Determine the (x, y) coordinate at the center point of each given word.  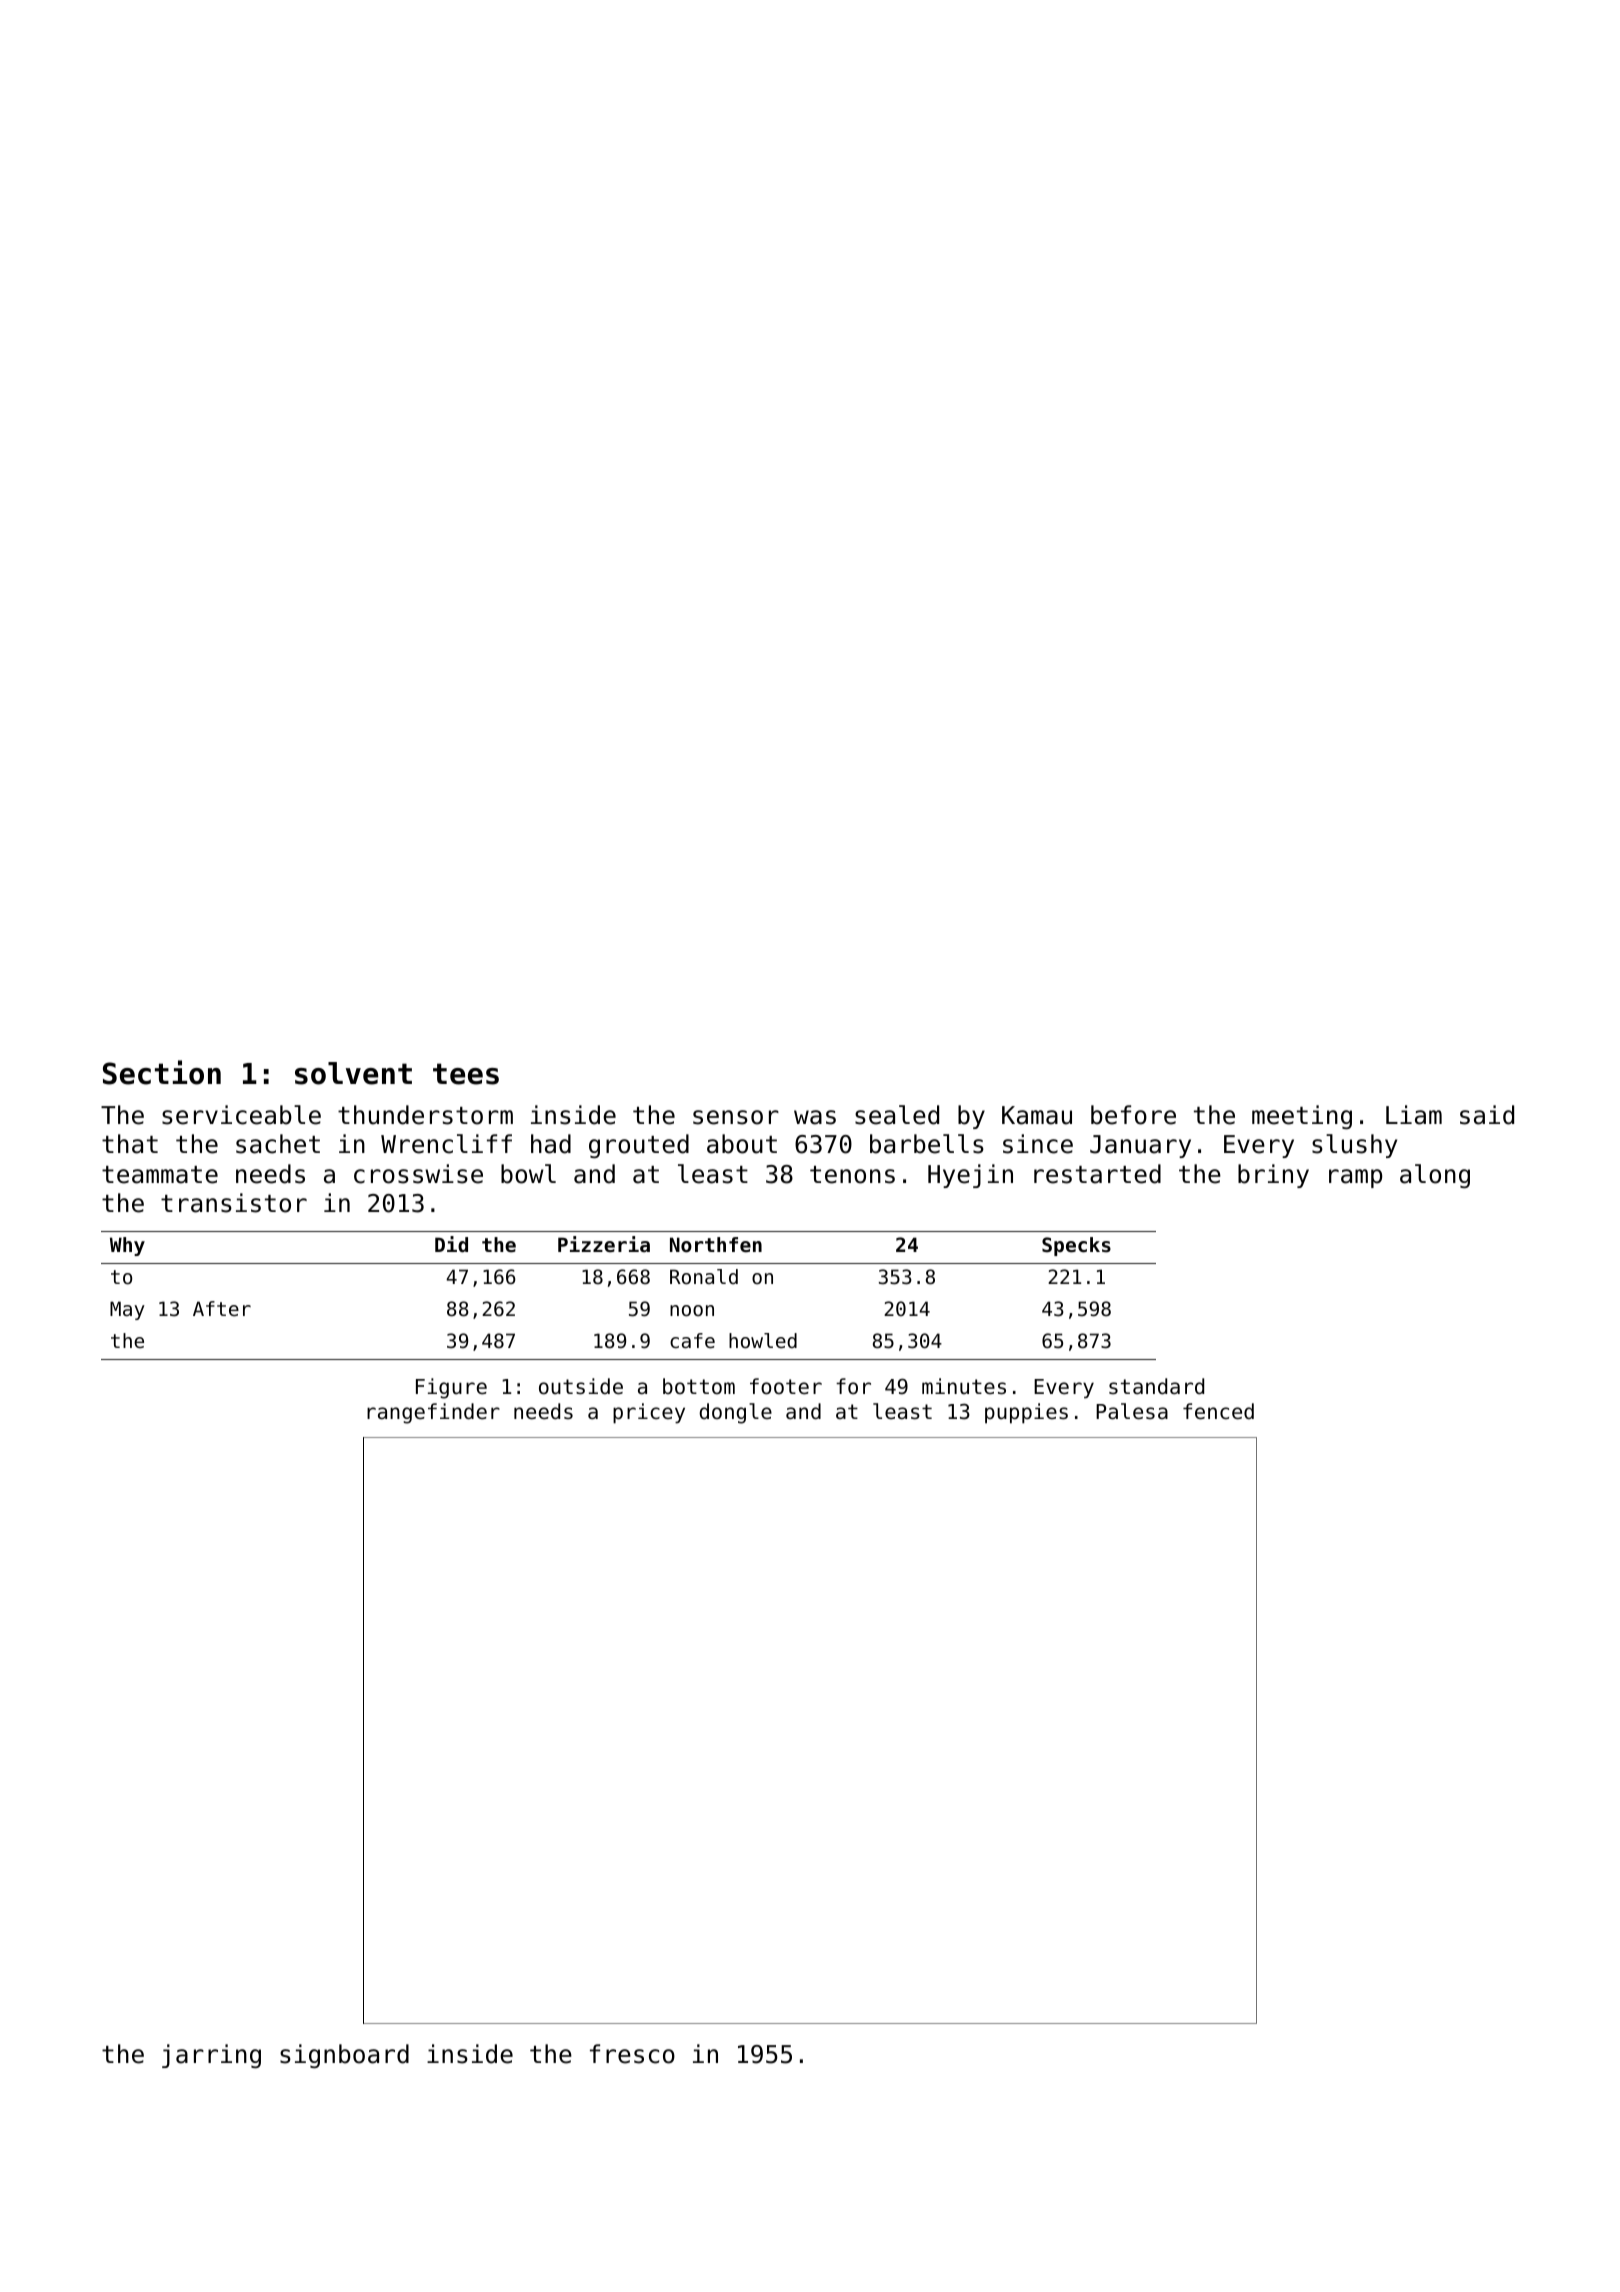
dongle (735, 1413)
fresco (632, 2054)
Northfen (716, 1245)
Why (127, 1246)
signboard (344, 2056)
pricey (649, 1413)
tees (466, 1074)
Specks (1076, 1246)
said (1487, 1115)
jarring (211, 2056)
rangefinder (433, 1413)
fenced (1218, 1411)
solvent (353, 1073)
